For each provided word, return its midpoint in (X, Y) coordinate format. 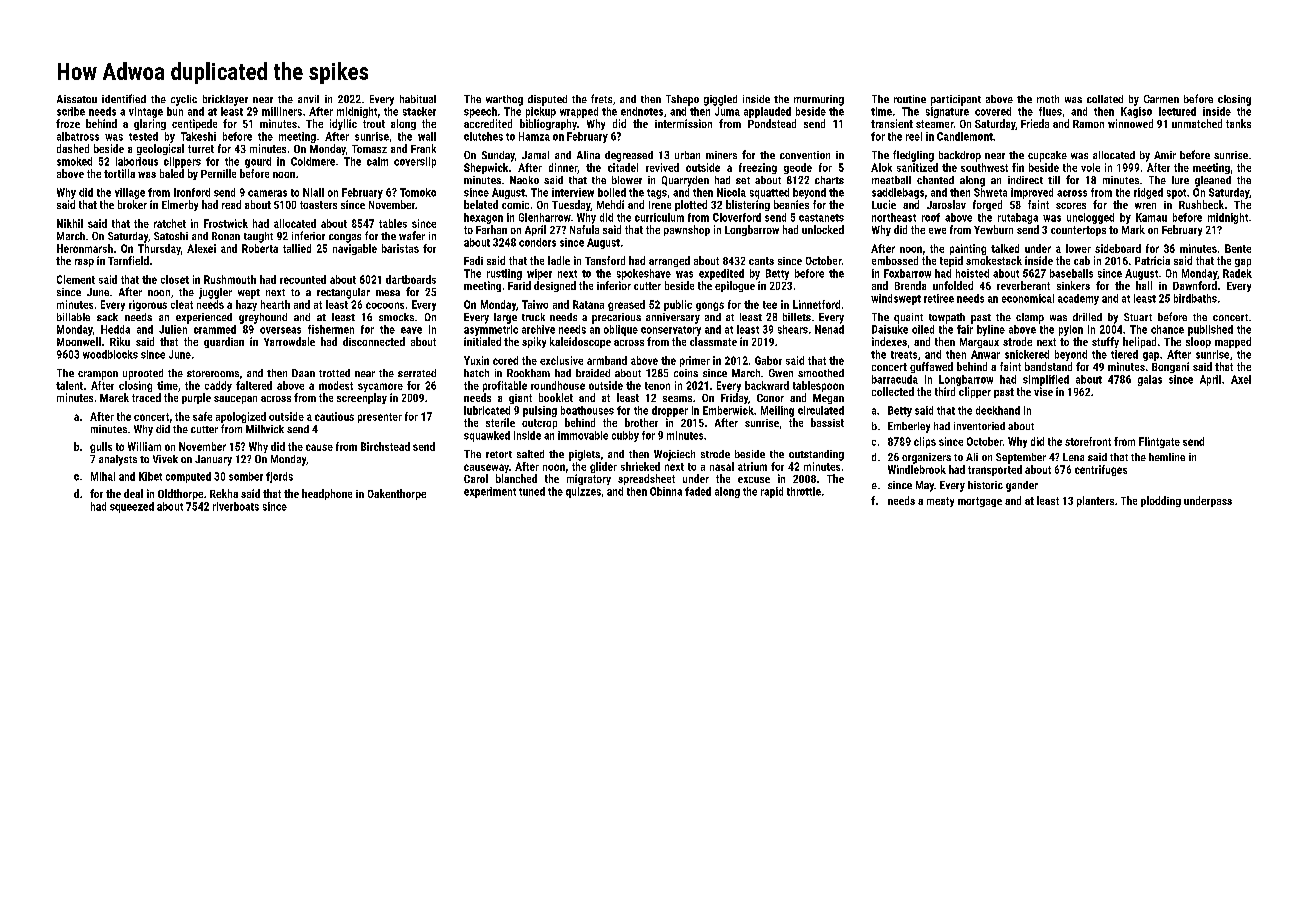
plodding (1161, 501)
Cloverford (737, 217)
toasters (318, 205)
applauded (767, 112)
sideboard (1118, 248)
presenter (380, 418)
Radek (1237, 273)
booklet (556, 397)
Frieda (1035, 123)
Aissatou (77, 99)
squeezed (132, 507)
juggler (215, 293)
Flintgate (1159, 442)
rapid (772, 492)
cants (761, 261)
